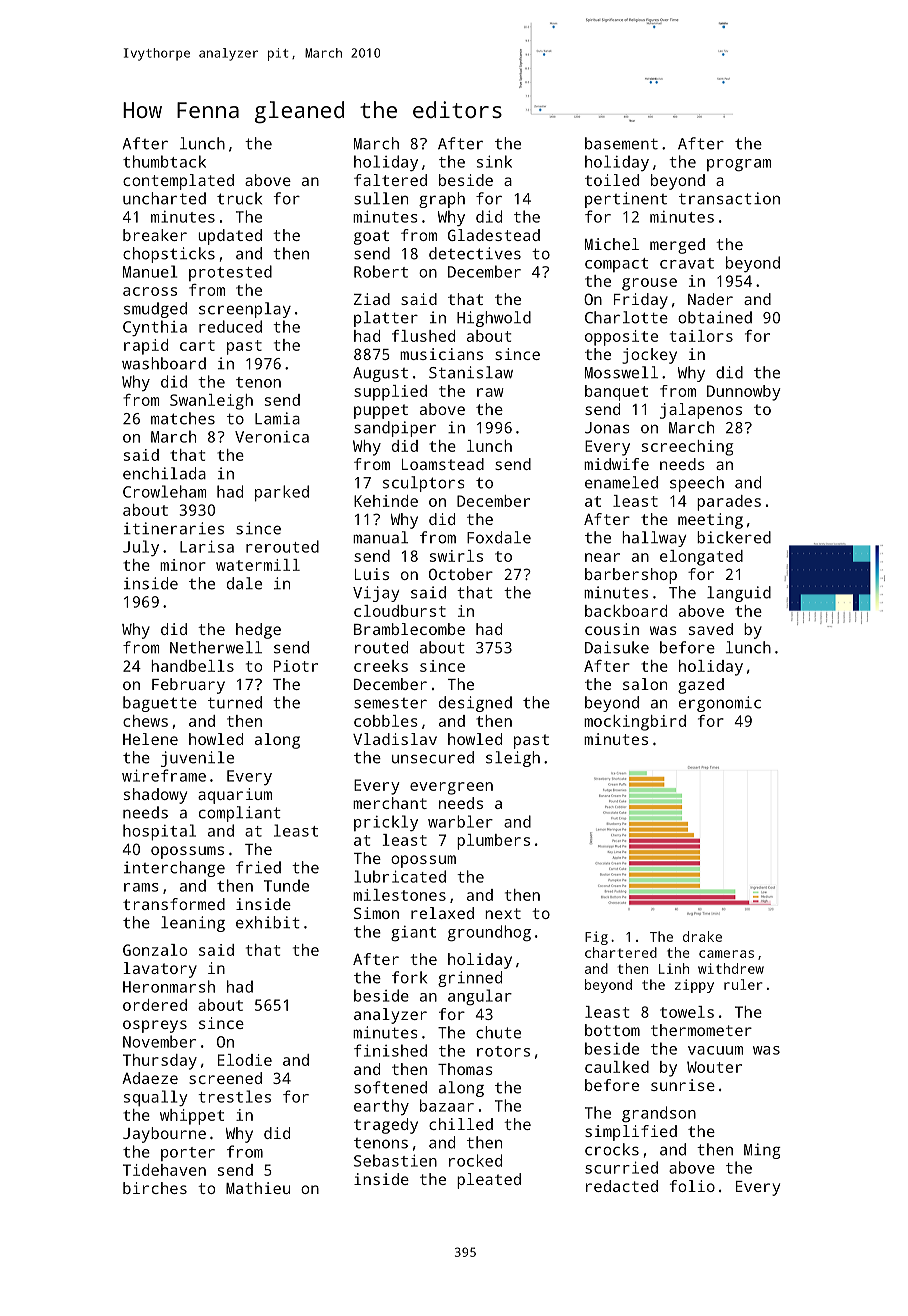 The width and height of the image is (908, 1316). What do you see at coordinates (178, 182) in the image?
I see `contemplated` at bounding box center [178, 182].
